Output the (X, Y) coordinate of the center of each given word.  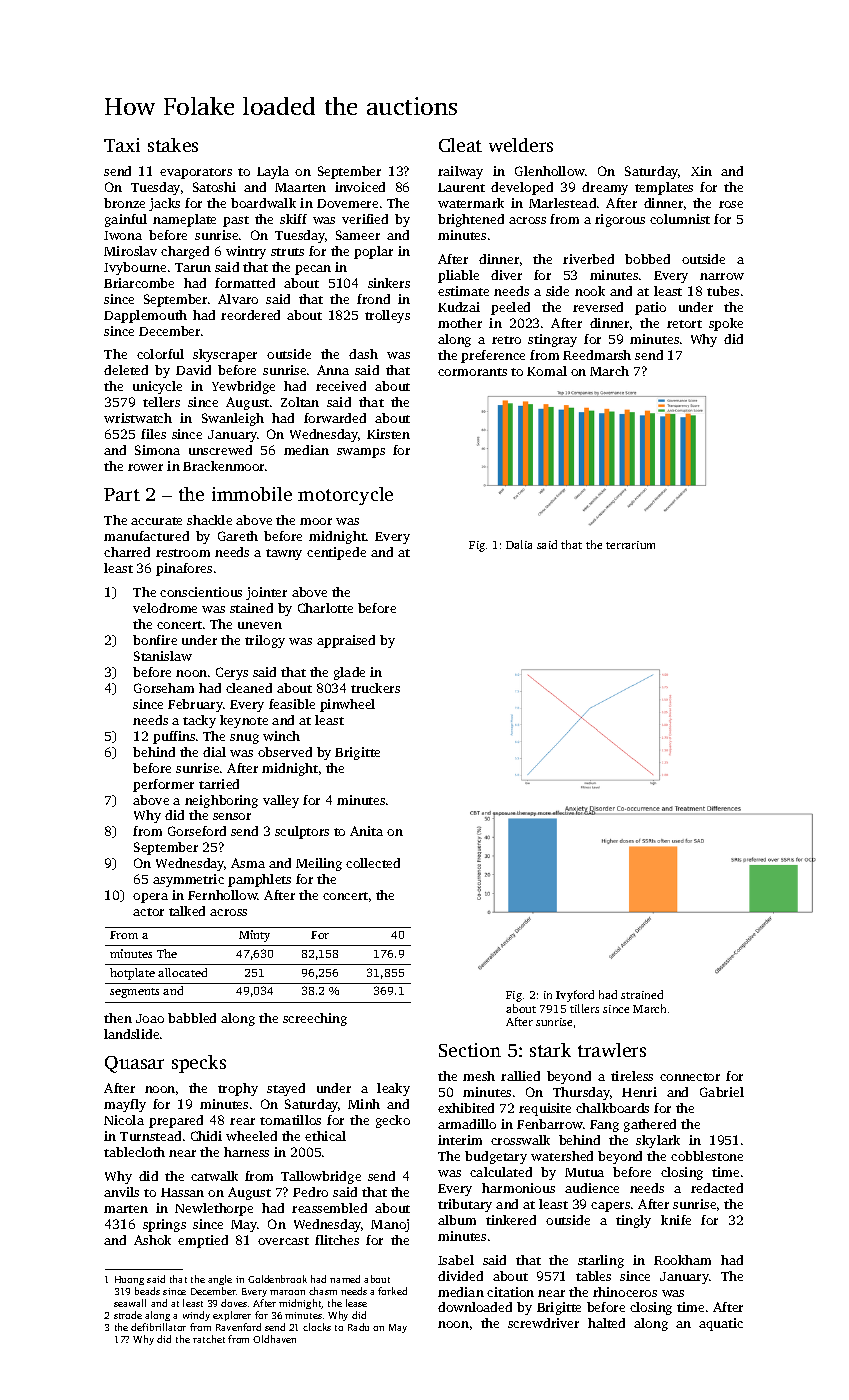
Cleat (460, 145)
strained (642, 994)
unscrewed (220, 450)
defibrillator (158, 1327)
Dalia (519, 544)
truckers (375, 688)
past (236, 221)
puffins (174, 737)
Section (470, 1050)
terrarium (630, 545)
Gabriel (722, 1092)
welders (521, 145)
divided (460, 1276)
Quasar (134, 1064)
